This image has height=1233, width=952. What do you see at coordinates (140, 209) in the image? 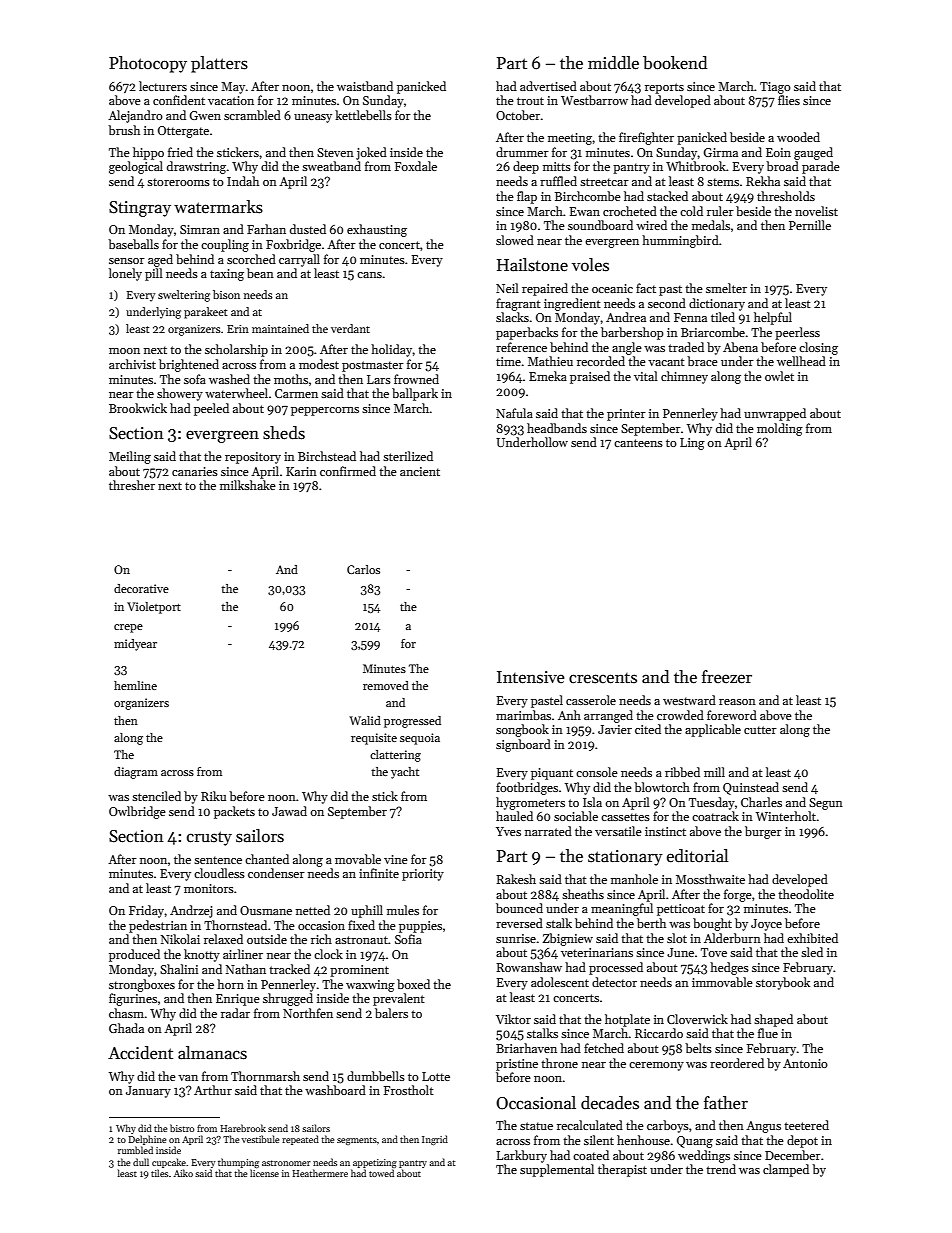
I see `Stingray` at bounding box center [140, 209].
